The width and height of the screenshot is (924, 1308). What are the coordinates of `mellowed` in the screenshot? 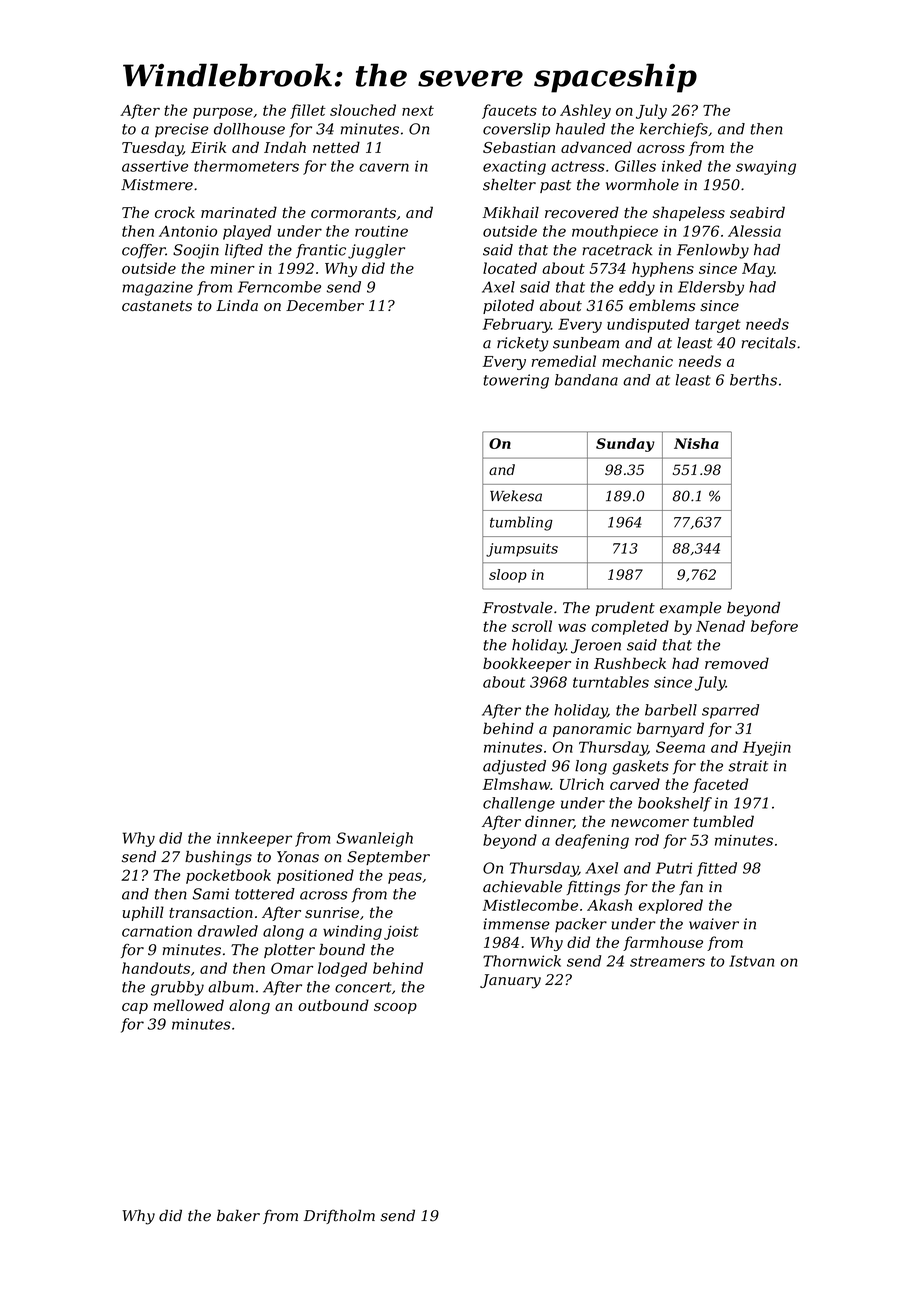 It's located at (189, 1005).
